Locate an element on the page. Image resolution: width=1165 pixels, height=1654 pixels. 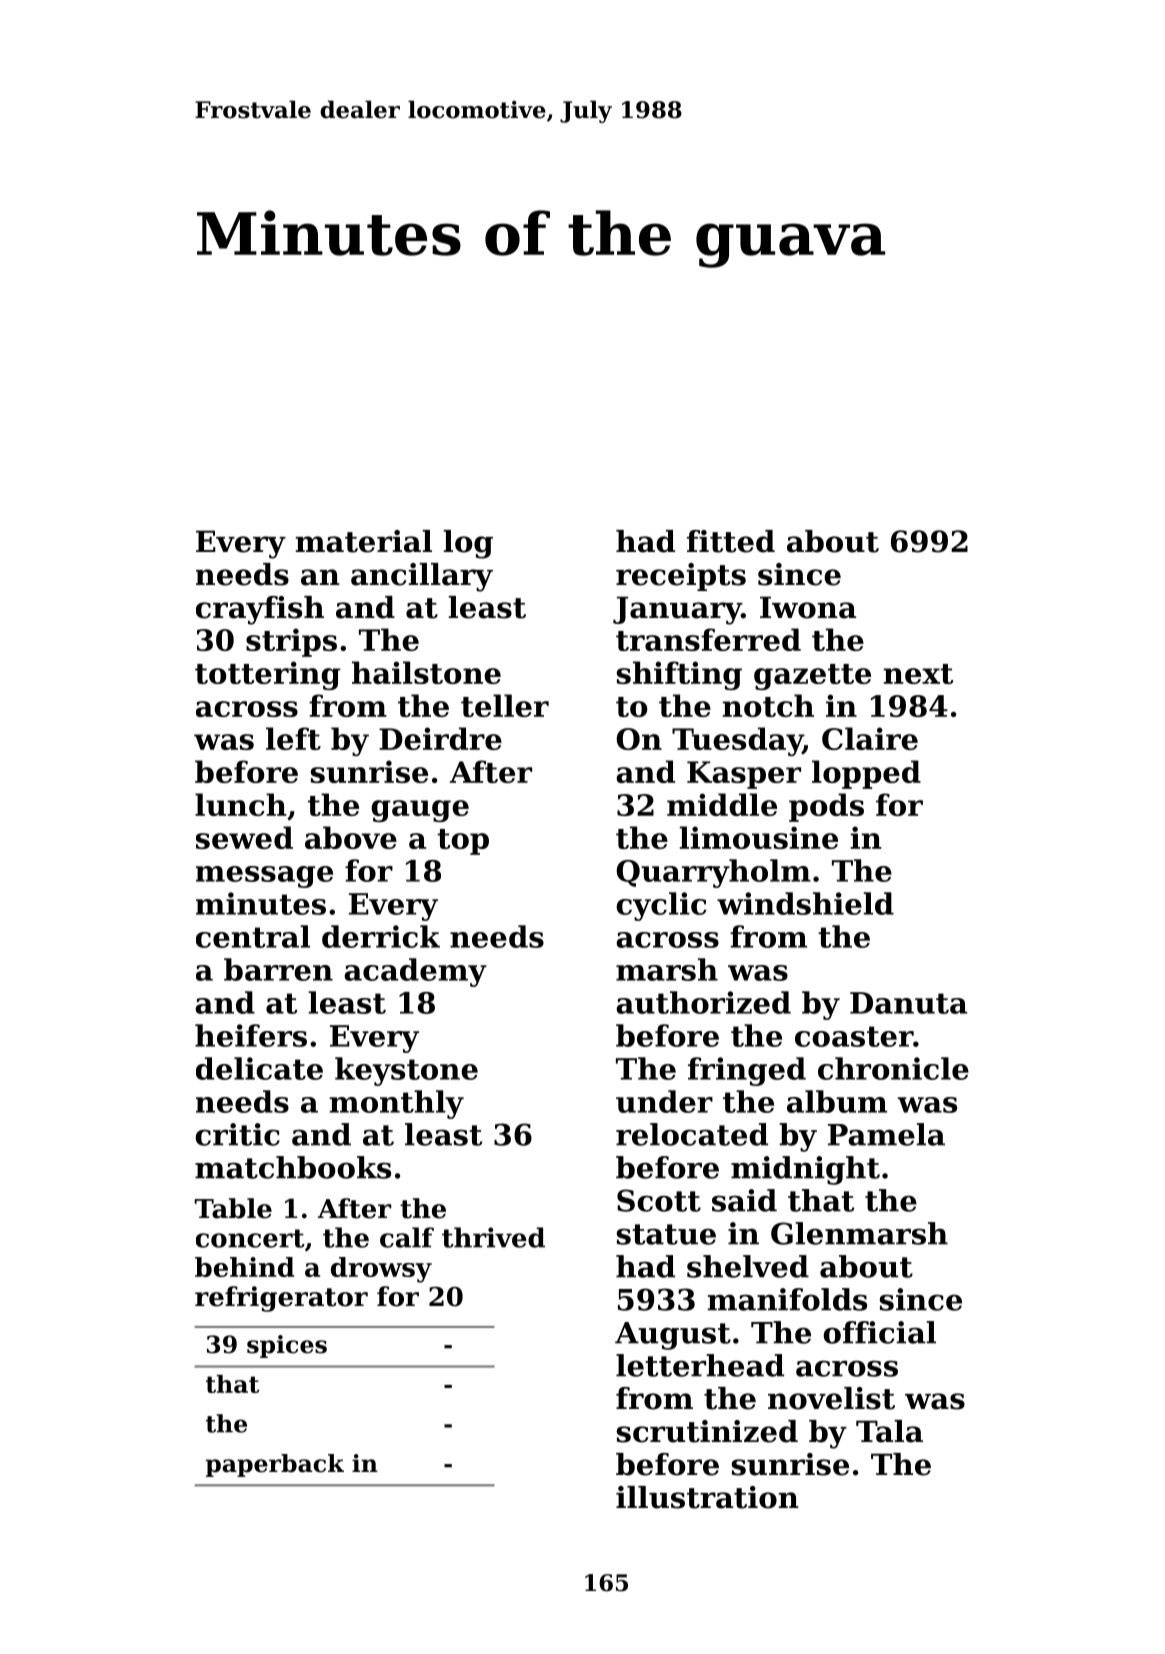
heifers is located at coordinates (251, 1035).
